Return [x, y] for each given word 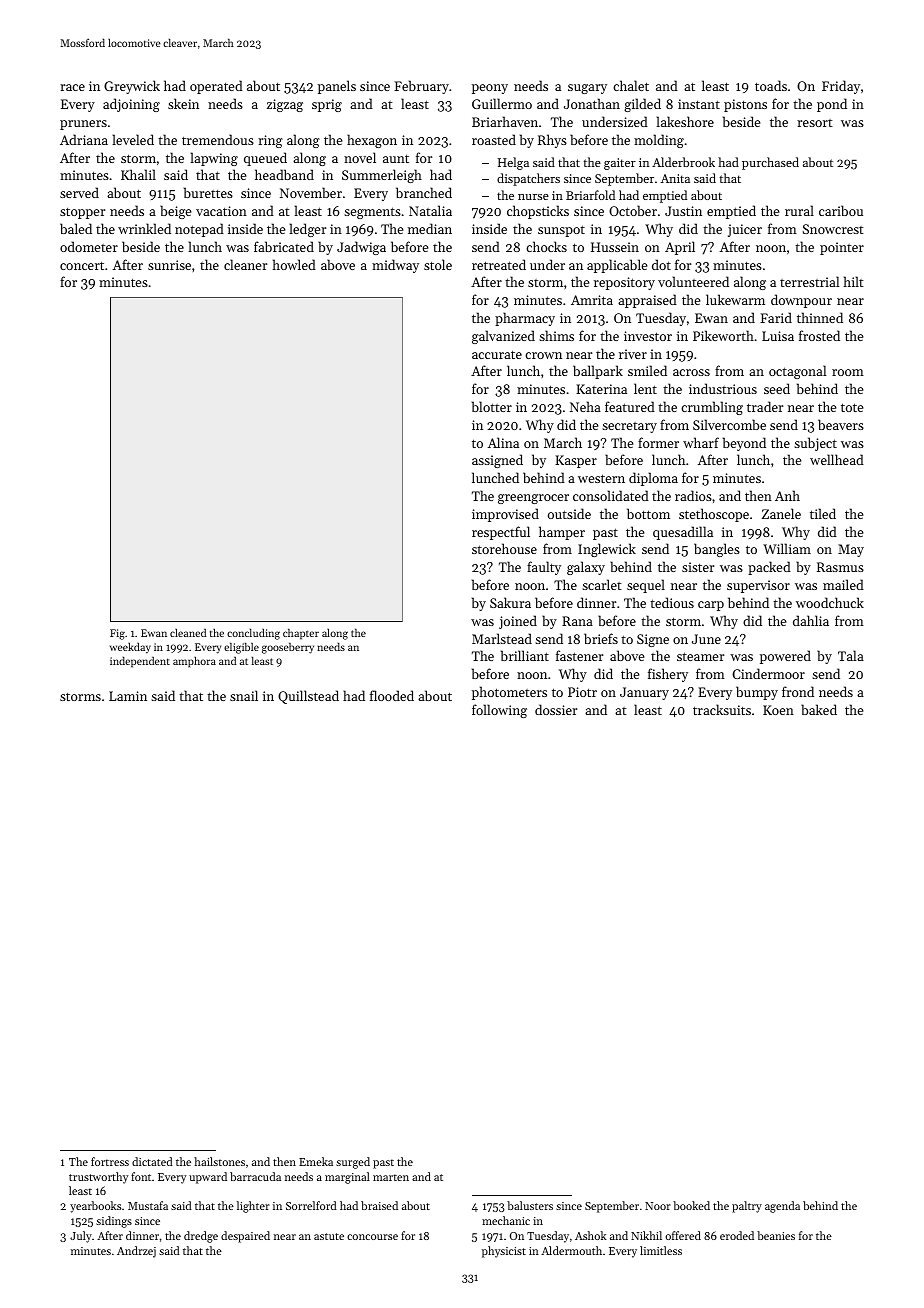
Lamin [128, 696]
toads [771, 85]
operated [216, 87]
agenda [782, 1207]
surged [353, 1163]
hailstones [219, 1161]
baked [819, 709]
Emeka [316, 1161]
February [421, 87]
